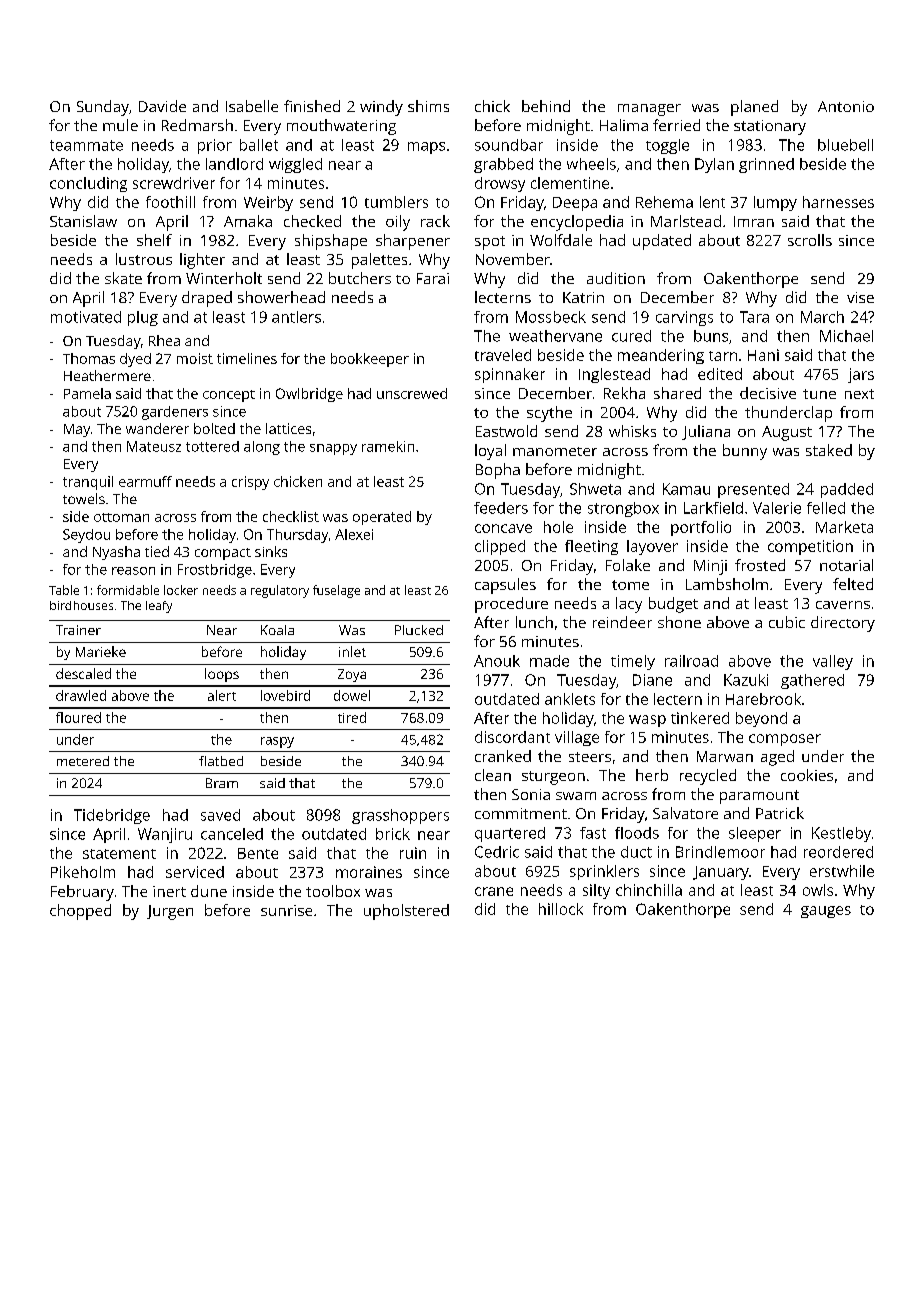 This screenshot has width=924, height=1308. Describe the element at coordinates (80, 912) in the screenshot. I see `chopped` at that location.
